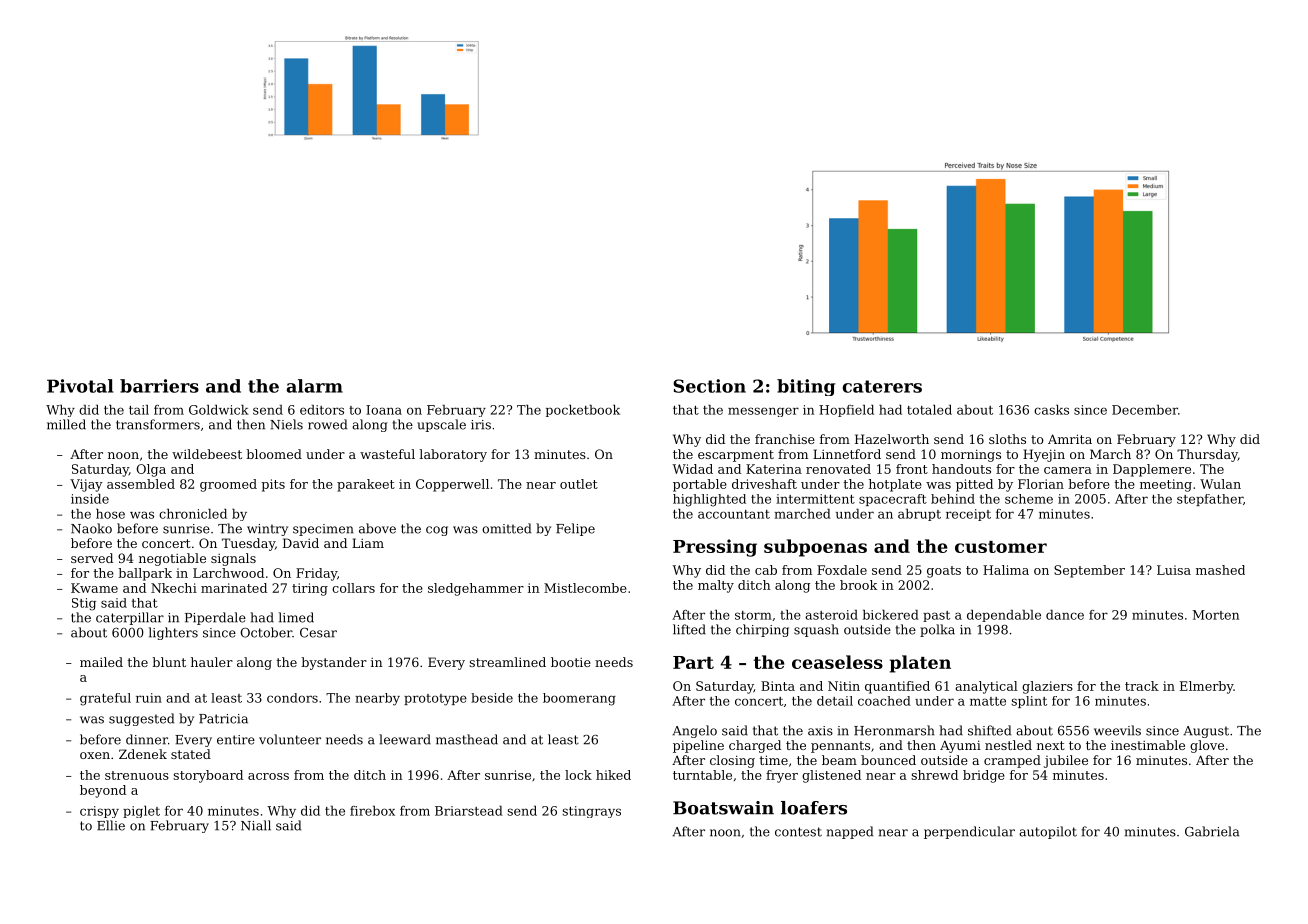  Describe the element at coordinates (785, 439) in the document. I see `franchise` at that location.
